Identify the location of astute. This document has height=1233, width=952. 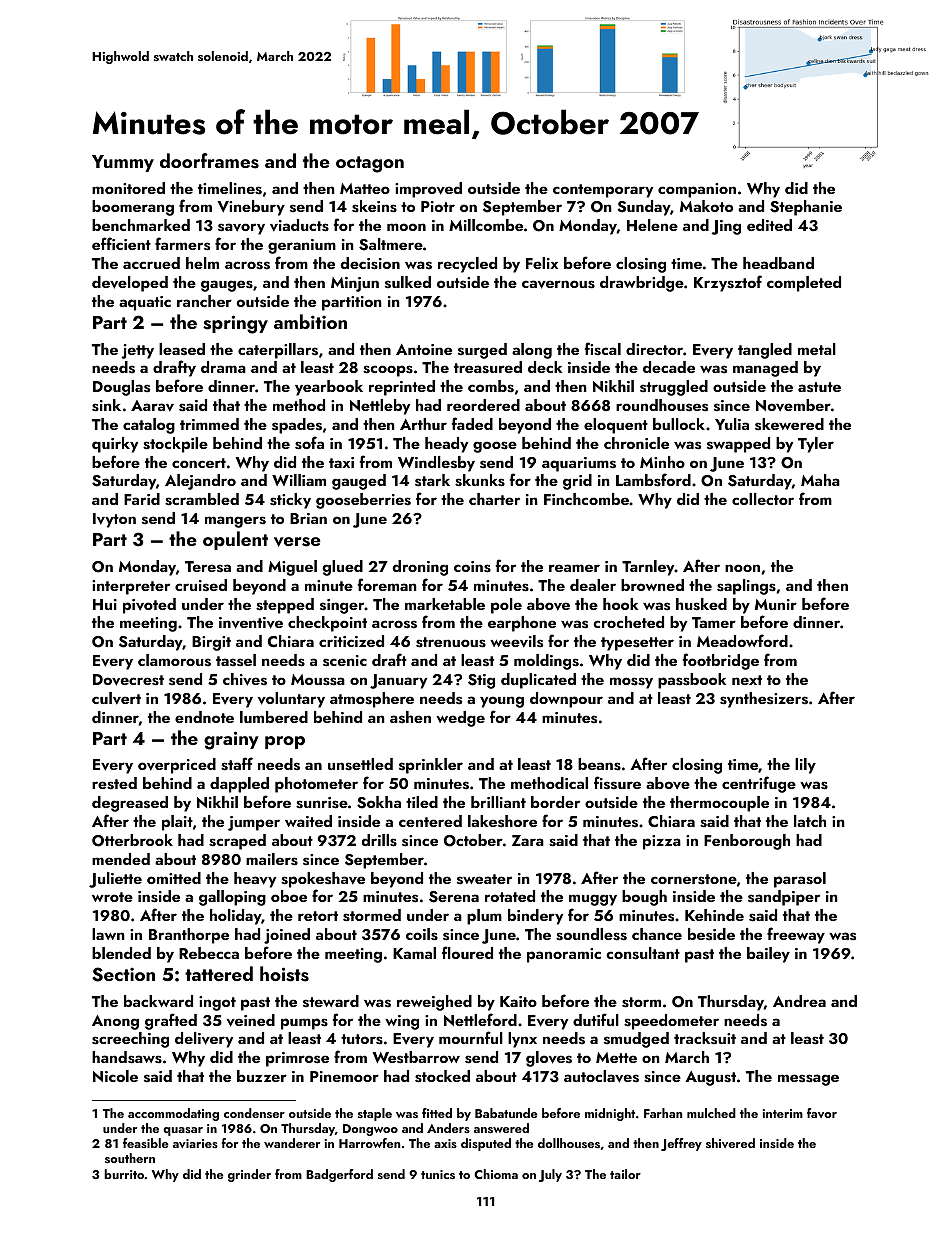
(819, 387).
